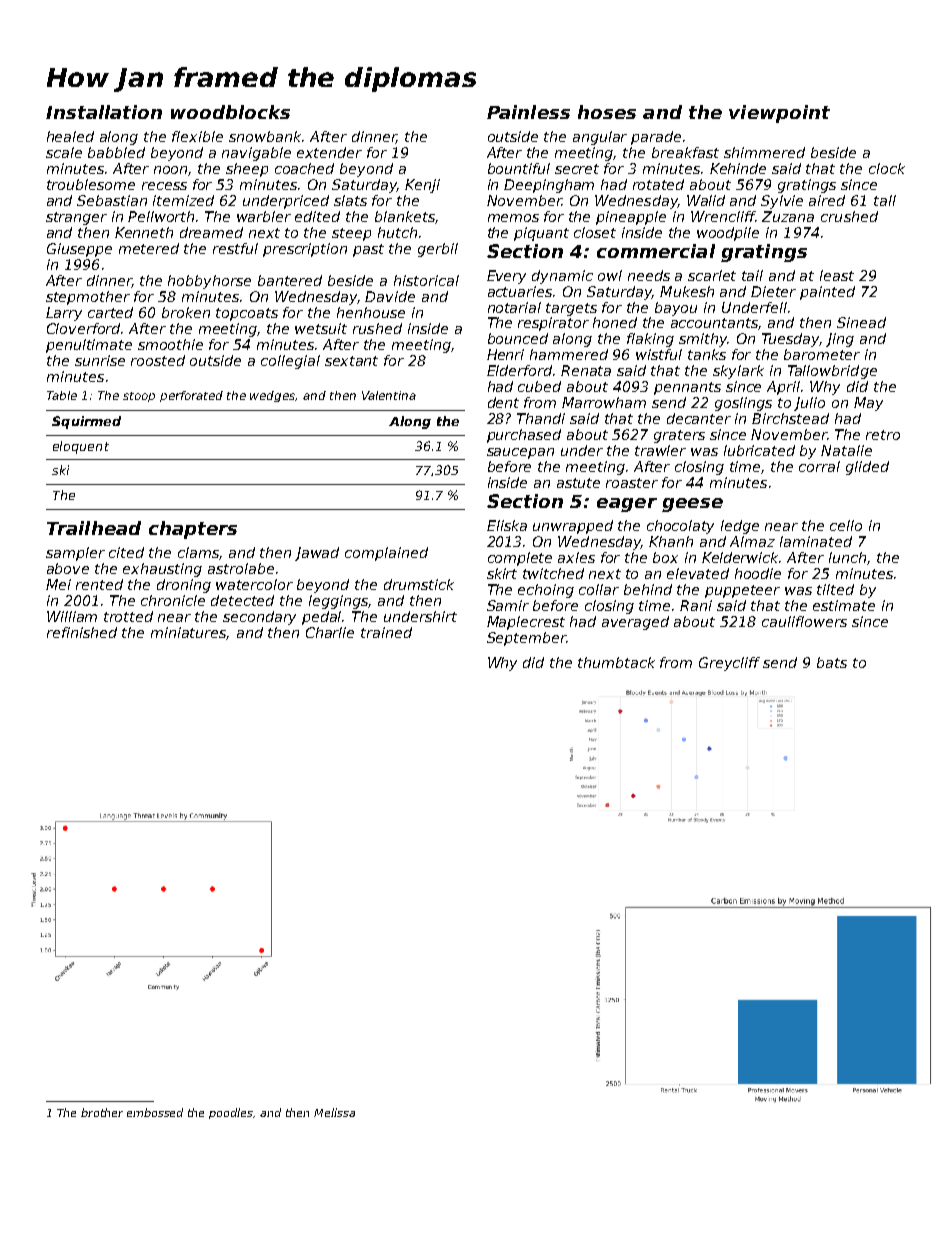 This page has width=952, height=1233. Describe the element at coordinates (102, 1112) in the page. I see `brother` at that location.
